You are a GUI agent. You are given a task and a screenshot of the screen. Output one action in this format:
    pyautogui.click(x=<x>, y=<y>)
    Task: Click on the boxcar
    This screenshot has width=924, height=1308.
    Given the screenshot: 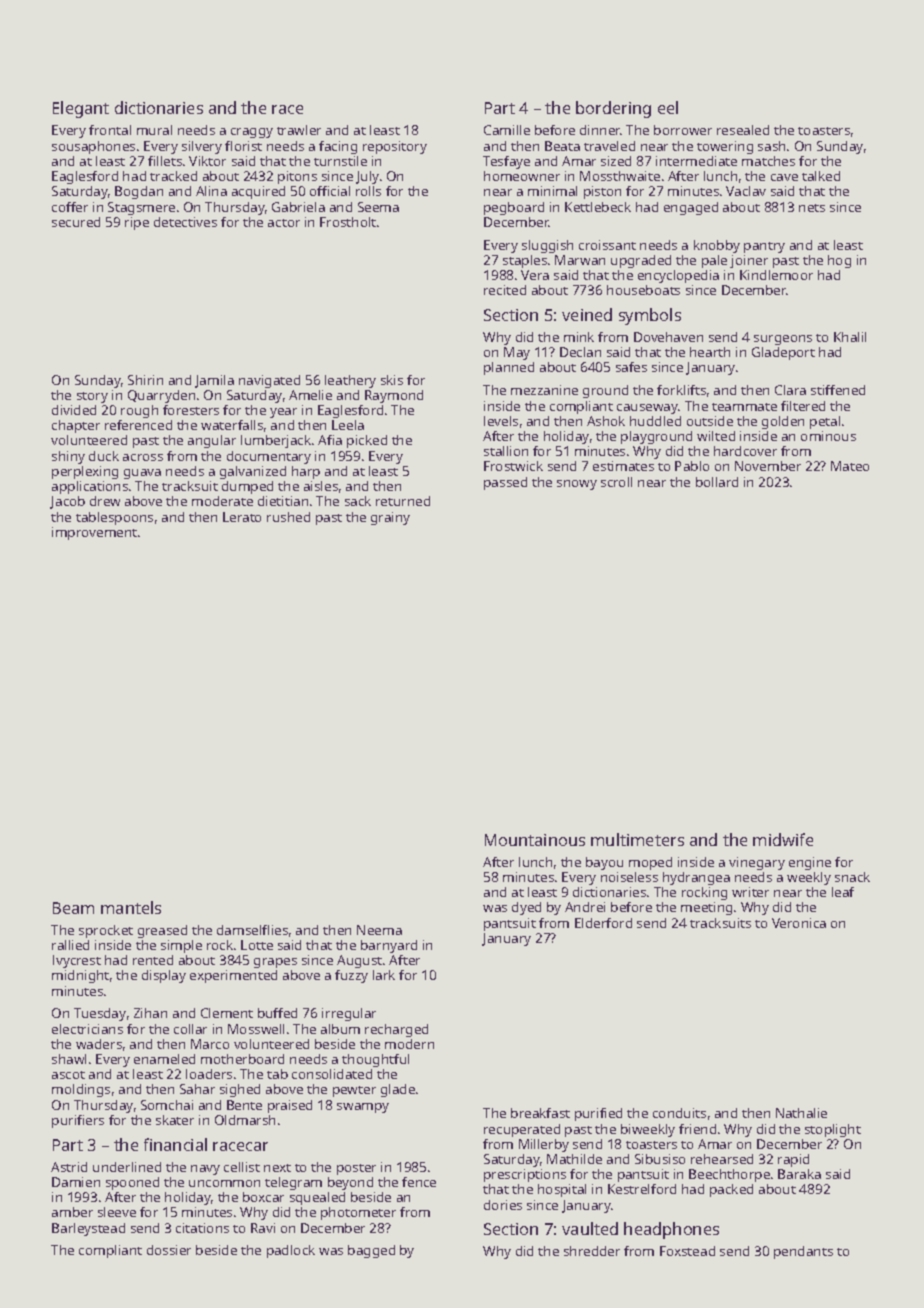 What is the action you would take?
    pyautogui.click(x=263, y=1197)
